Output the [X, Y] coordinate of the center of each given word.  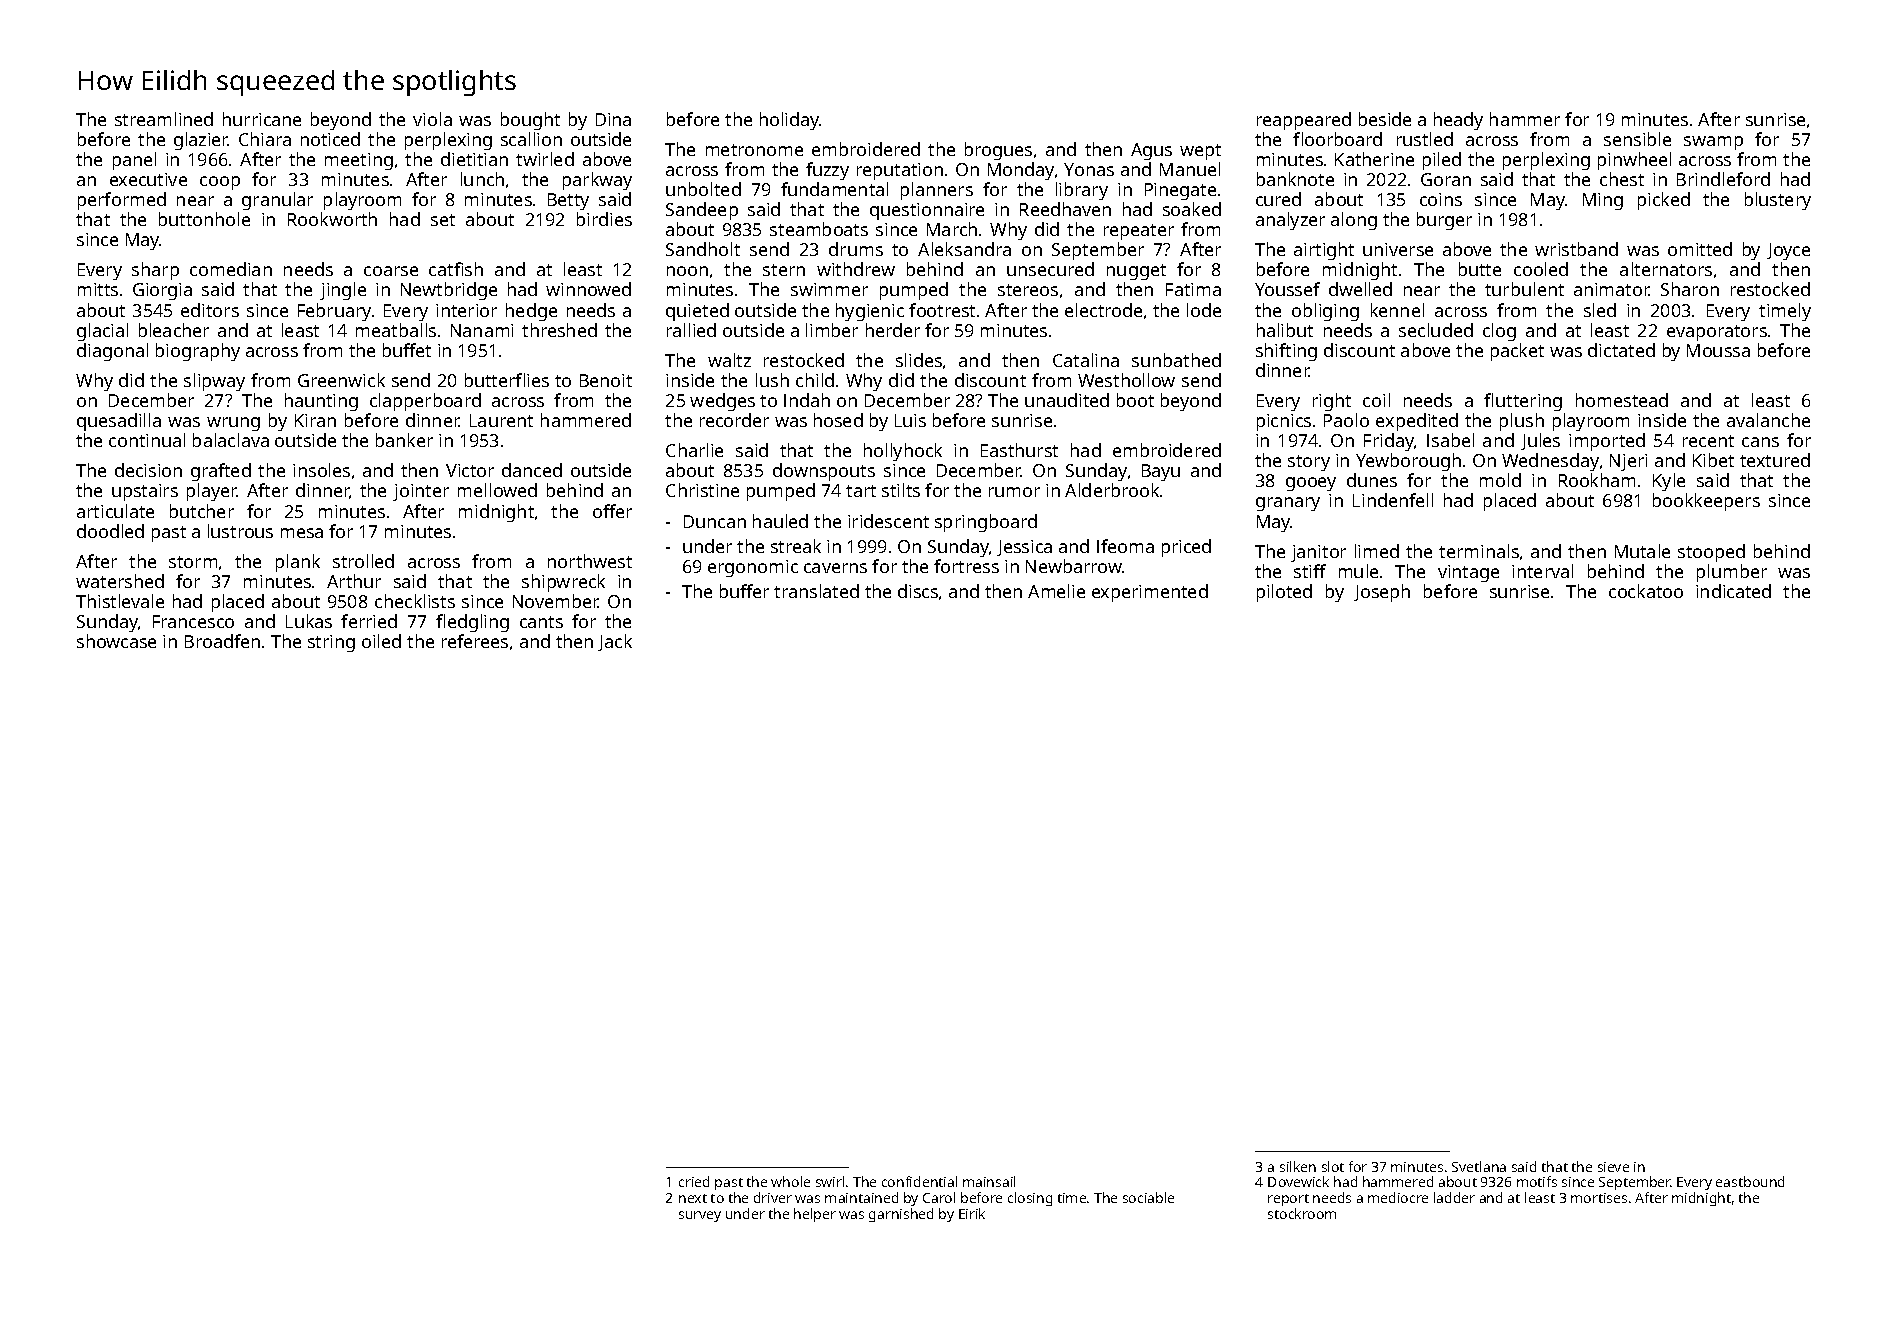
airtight [1324, 251]
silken [1298, 1166]
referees [475, 641]
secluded [1436, 330]
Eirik [972, 1213]
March [952, 229]
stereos [1028, 290]
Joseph [1382, 593]
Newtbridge [449, 291]
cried [694, 1181]
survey [700, 1216]
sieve [1613, 1167]
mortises [1599, 1198]
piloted [1284, 593]
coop [220, 183]
